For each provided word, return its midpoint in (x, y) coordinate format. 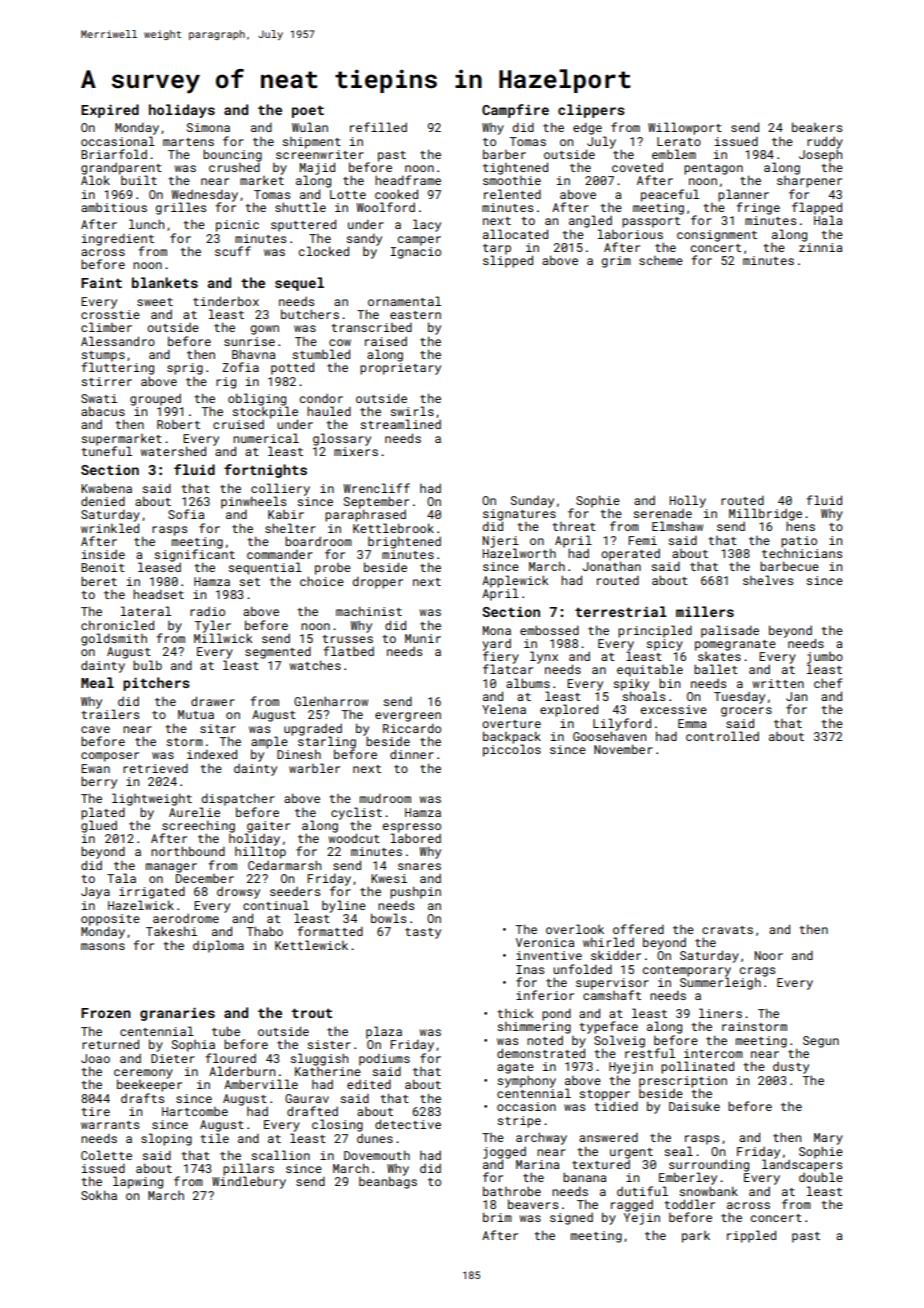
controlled (722, 736)
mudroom (385, 798)
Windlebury (249, 1182)
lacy (427, 225)
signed (571, 1219)
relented (512, 194)
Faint (101, 283)
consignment (717, 236)
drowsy (238, 893)
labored (416, 838)
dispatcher (238, 799)
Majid (317, 168)
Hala (828, 220)
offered (638, 929)
